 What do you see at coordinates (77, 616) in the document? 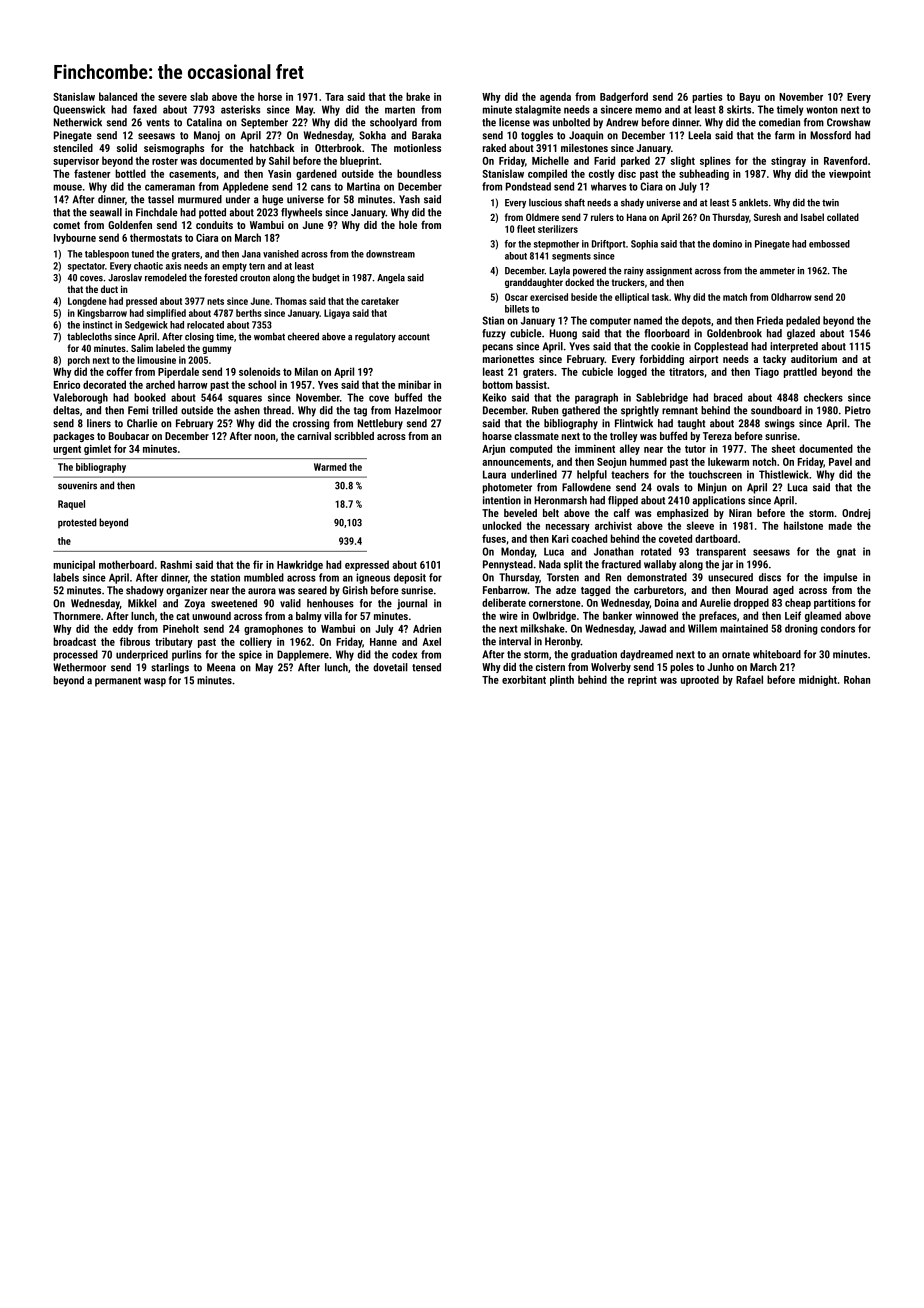
I see `Thornmere` at bounding box center [77, 616].
